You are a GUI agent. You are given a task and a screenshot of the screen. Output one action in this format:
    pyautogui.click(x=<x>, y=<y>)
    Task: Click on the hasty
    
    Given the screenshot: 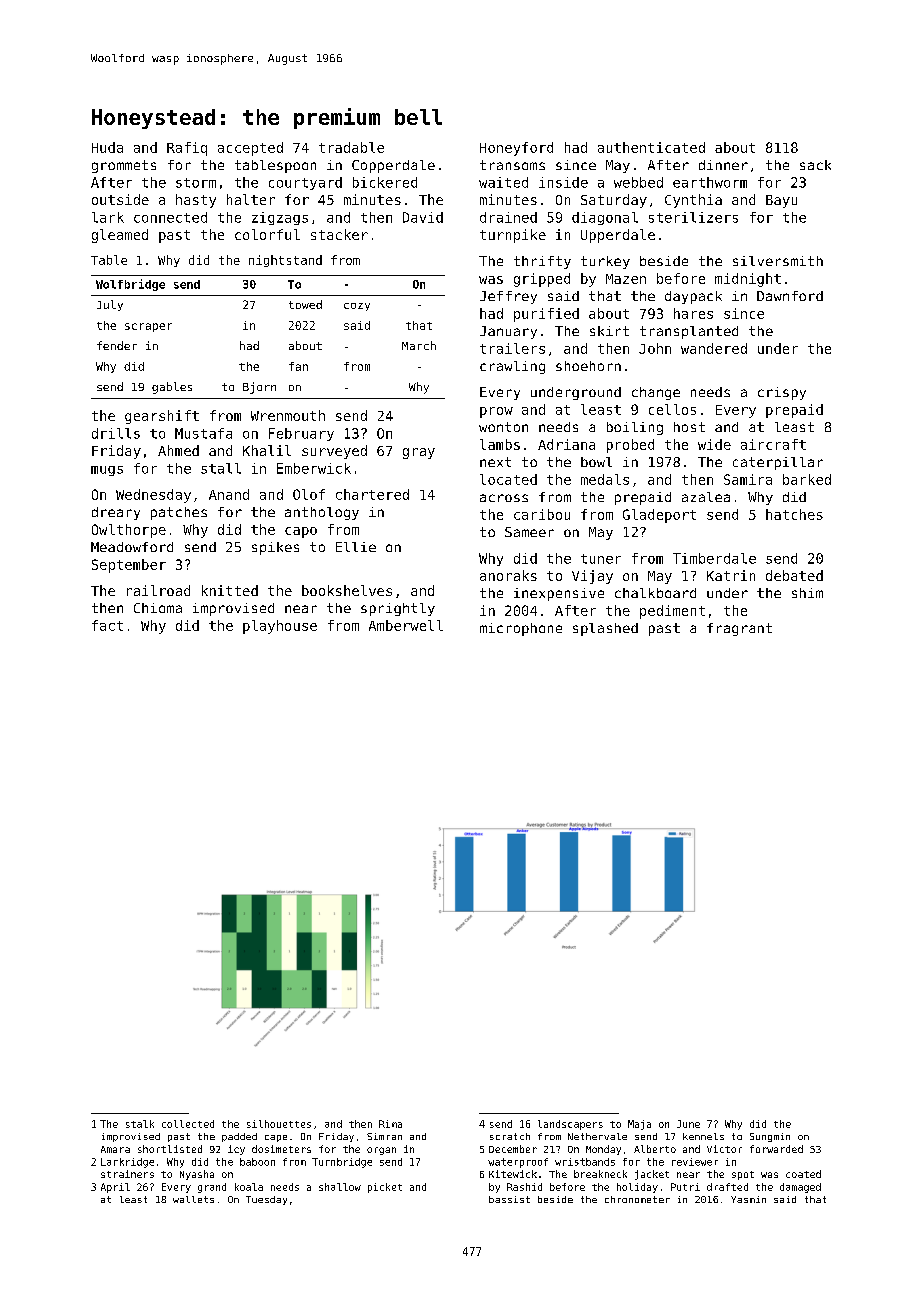 What is the action you would take?
    pyautogui.click(x=196, y=201)
